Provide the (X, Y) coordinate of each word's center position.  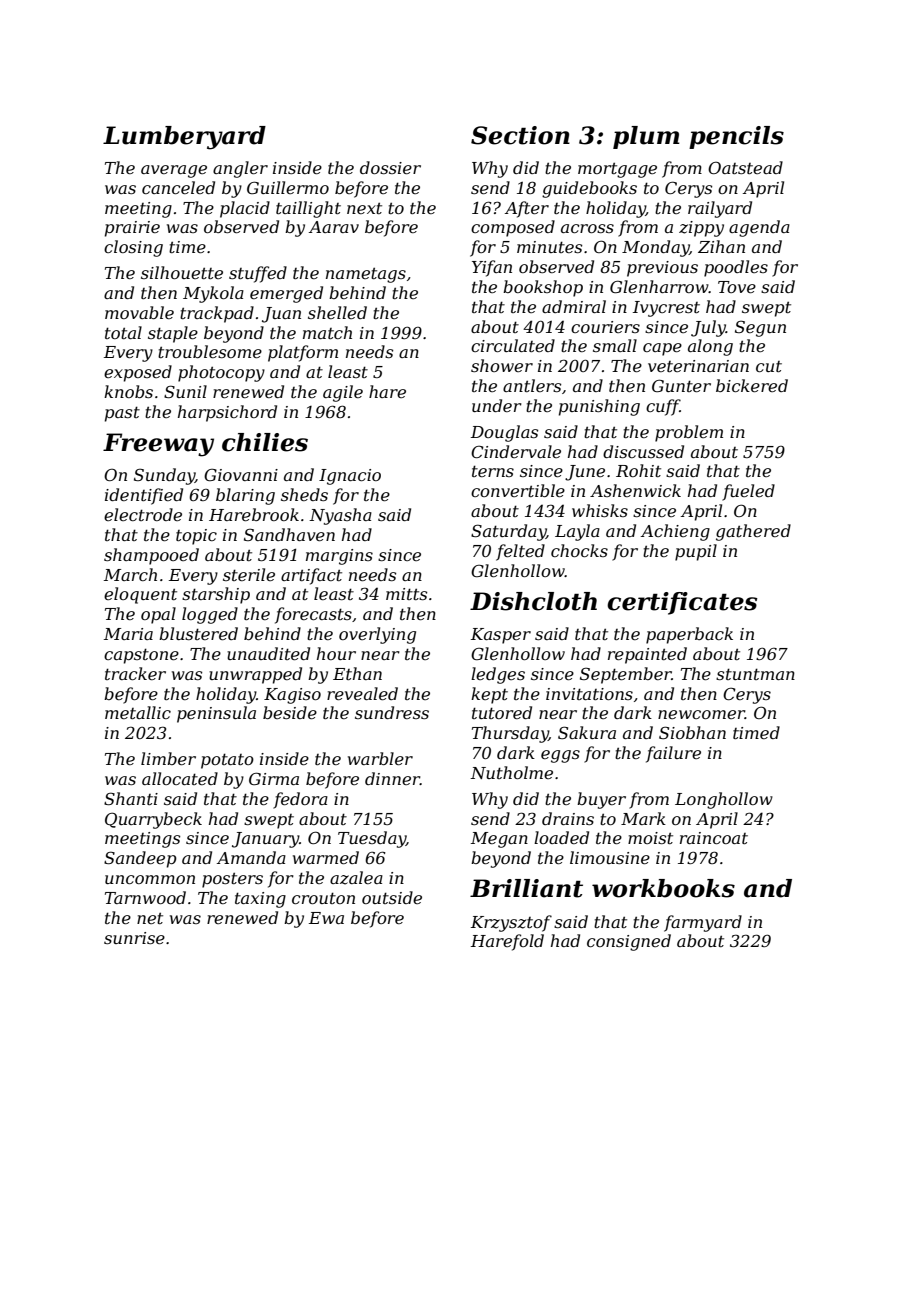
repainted (647, 655)
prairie (132, 229)
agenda (759, 228)
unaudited (268, 653)
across (587, 228)
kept (489, 695)
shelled (337, 312)
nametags (366, 275)
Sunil (185, 391)
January (265, 840)
